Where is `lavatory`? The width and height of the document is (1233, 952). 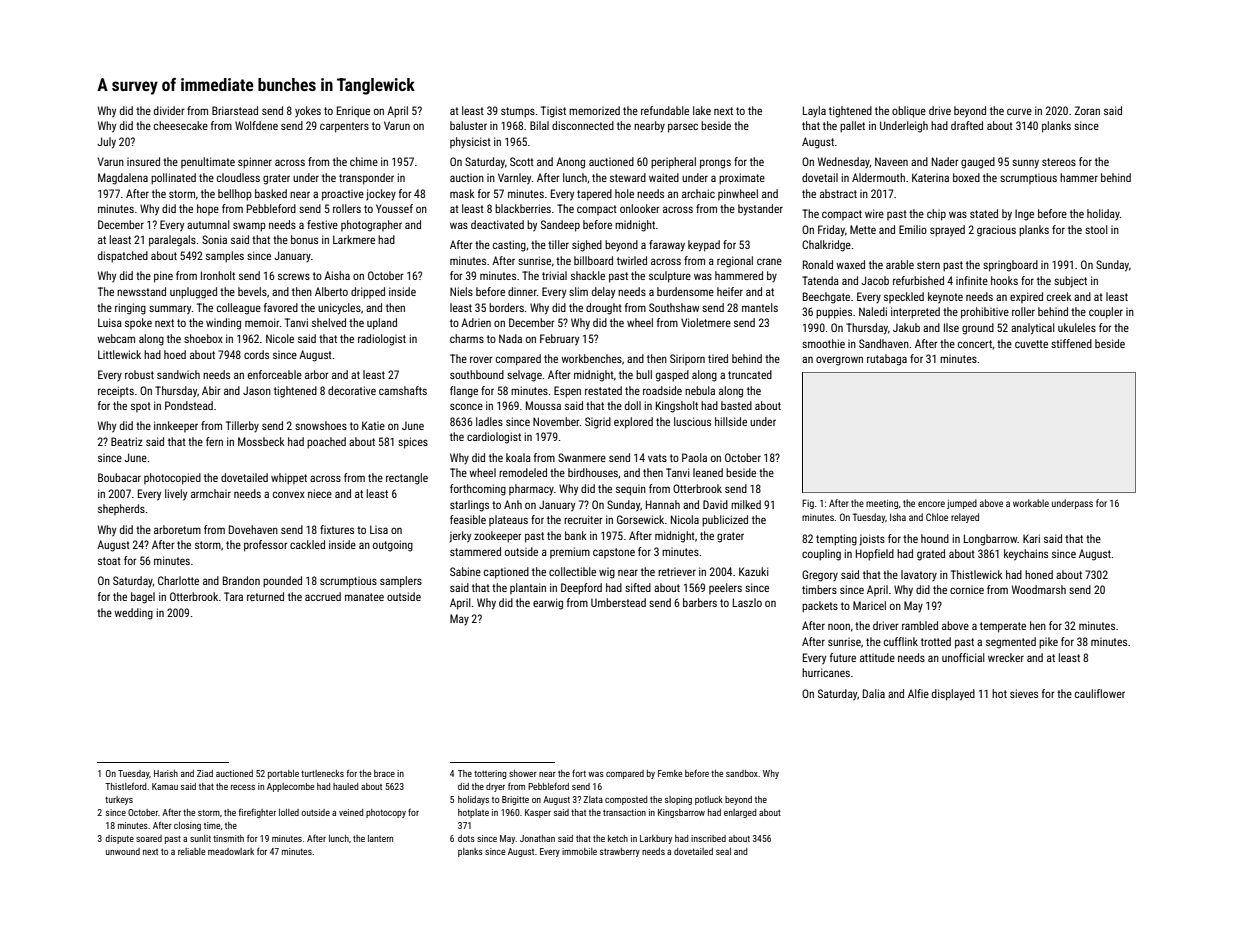
lavatory is located at coordinates (919, 575).
